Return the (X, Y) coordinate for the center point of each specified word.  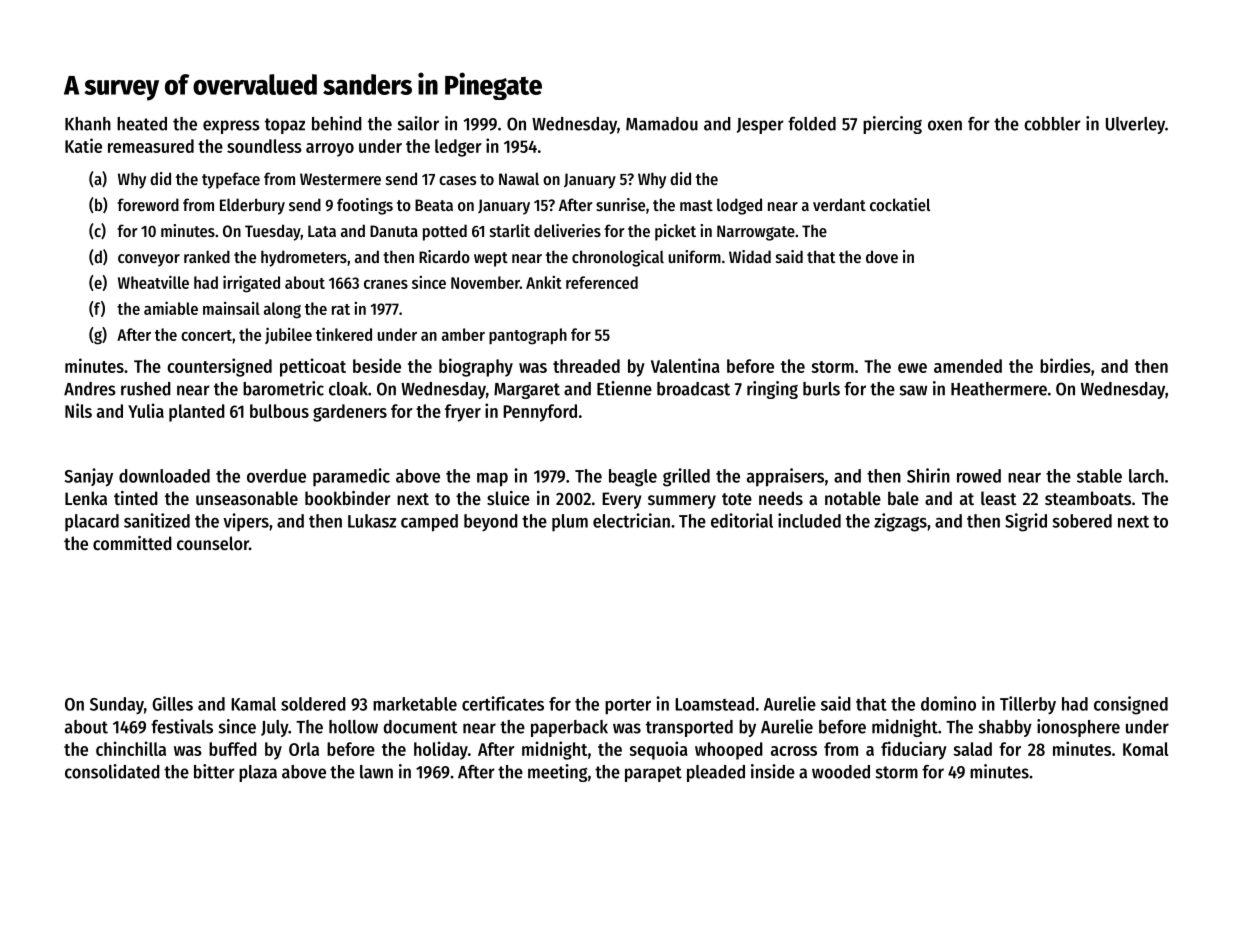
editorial (742, 520)
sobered (1082, 521)
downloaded (164, 476)
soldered (313, 704)
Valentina (685, 365)
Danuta (394, 231)
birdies (1065, 365)
